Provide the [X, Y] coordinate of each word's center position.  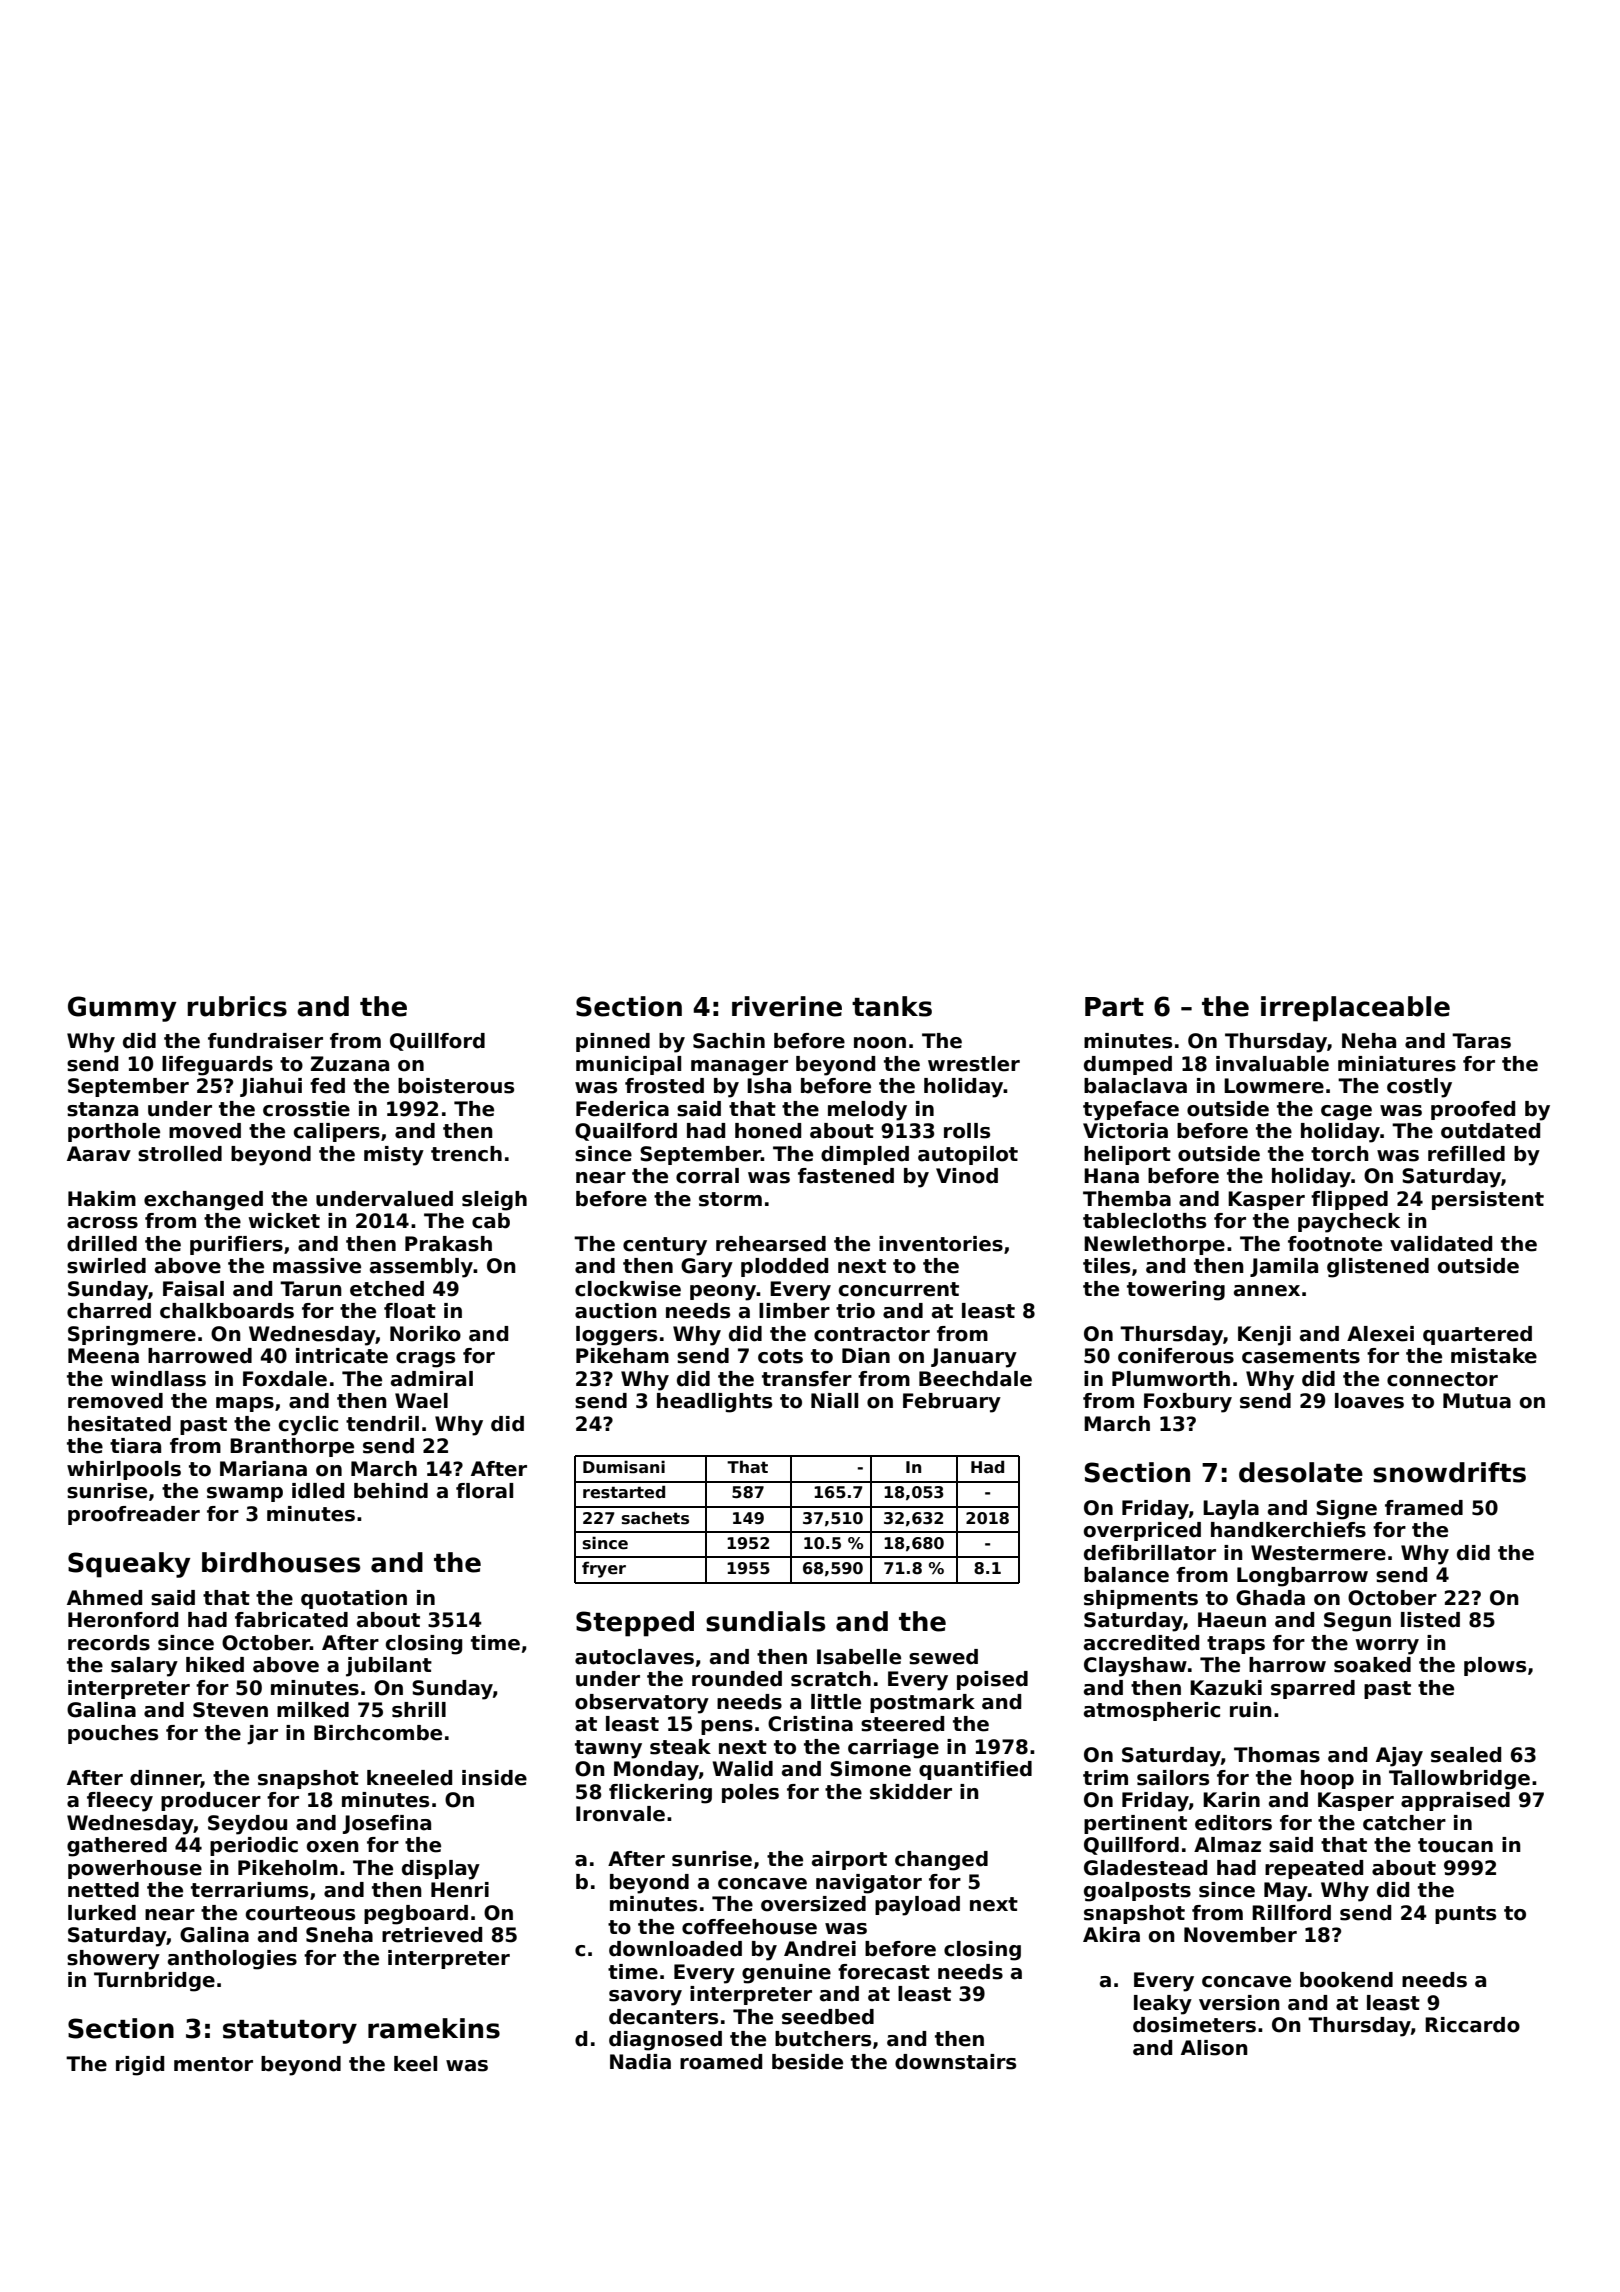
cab [491, 1221]
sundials [765, 1621]
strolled [180, 1154]
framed [1424, 1508]
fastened [846, 1176]
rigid [140, 2066]
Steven [230, 1710]
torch [1340, 1154]
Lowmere [1274, 1086]
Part [1114, 1007]
